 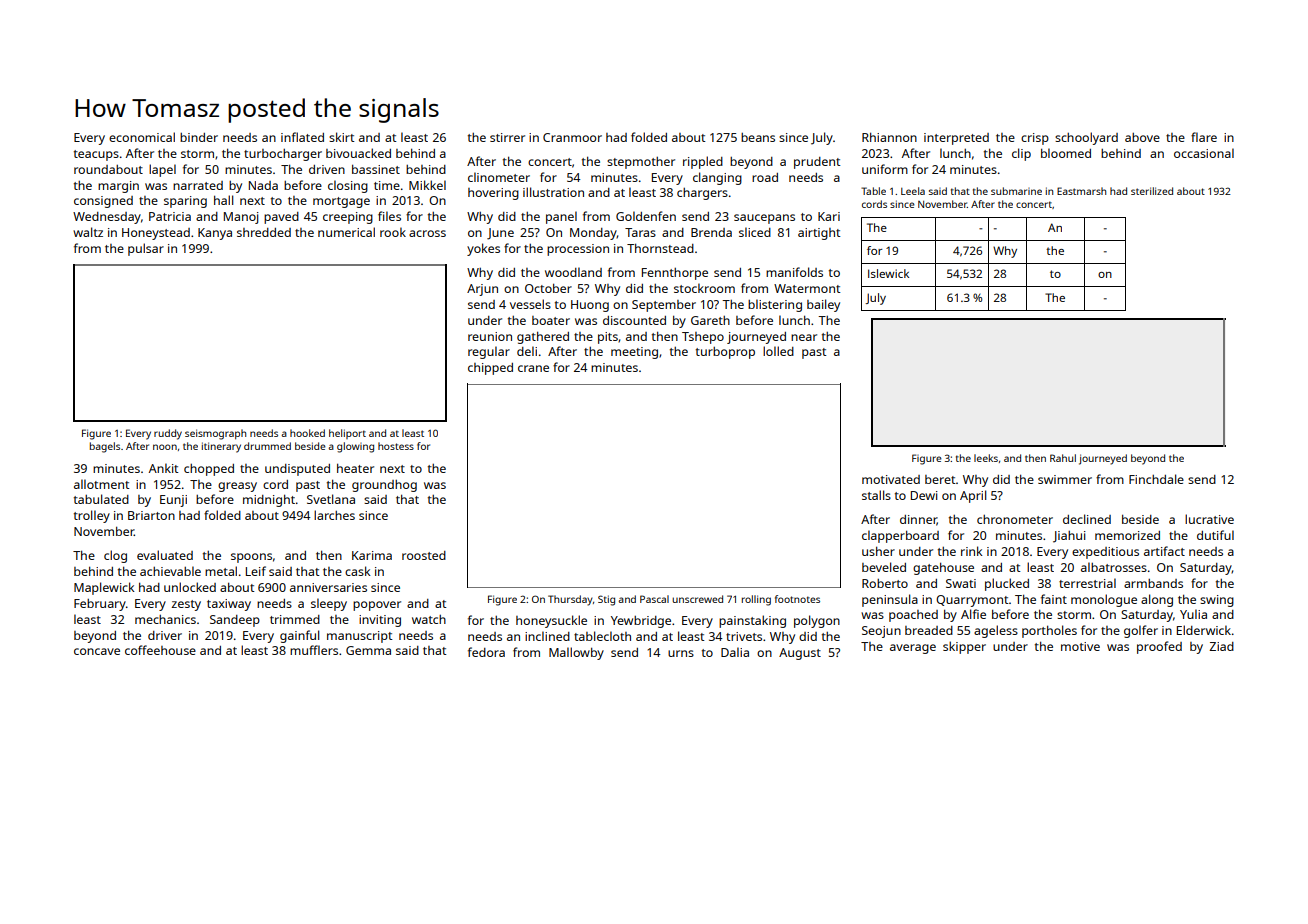 I want to click on lolled, so click(x=778, y=351).
